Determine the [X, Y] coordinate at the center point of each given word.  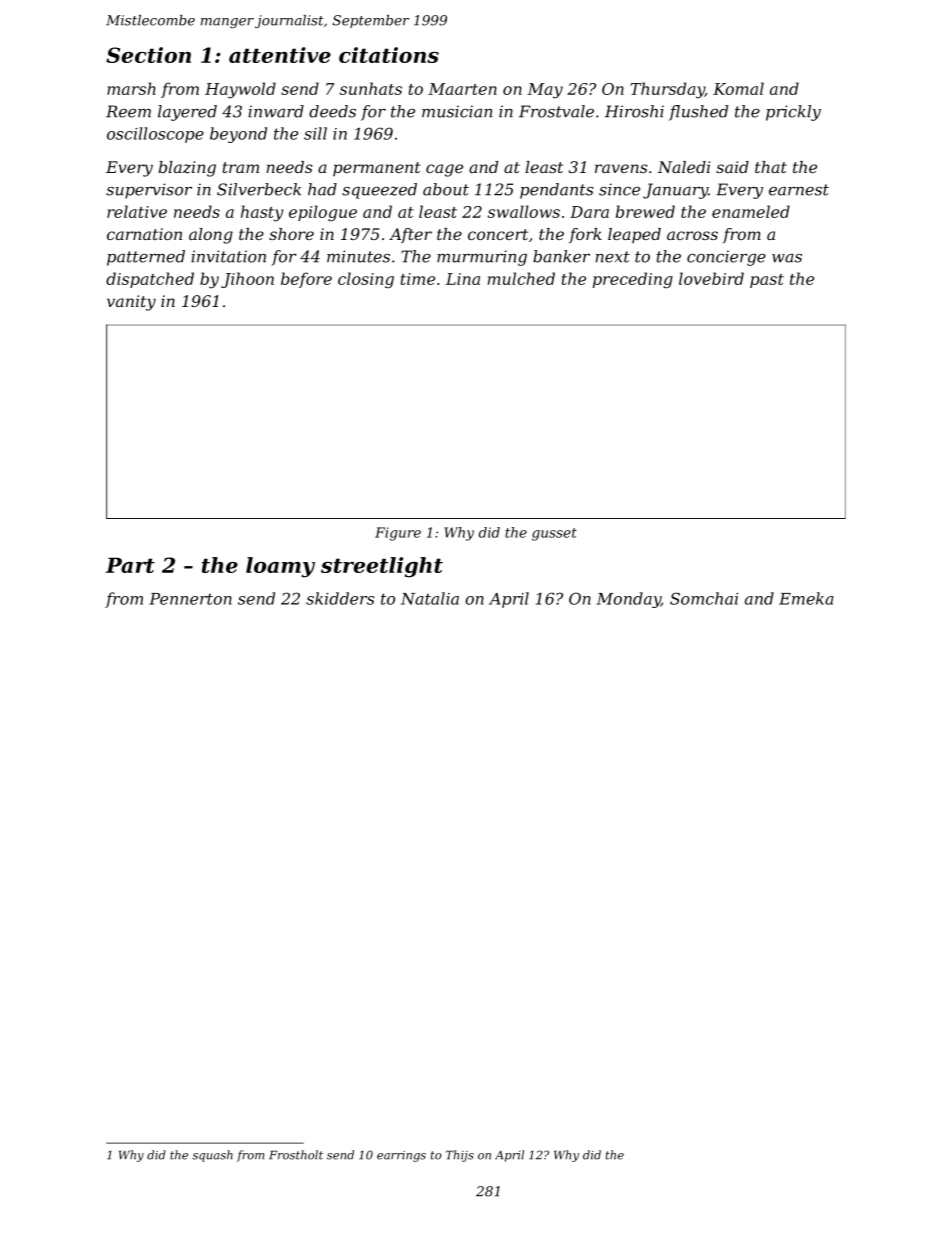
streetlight [382, 567]
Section [148, 55]
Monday [629, 600]
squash [212, 1156]
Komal [738, 88]
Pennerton [190, 599]
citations [389, 55]
